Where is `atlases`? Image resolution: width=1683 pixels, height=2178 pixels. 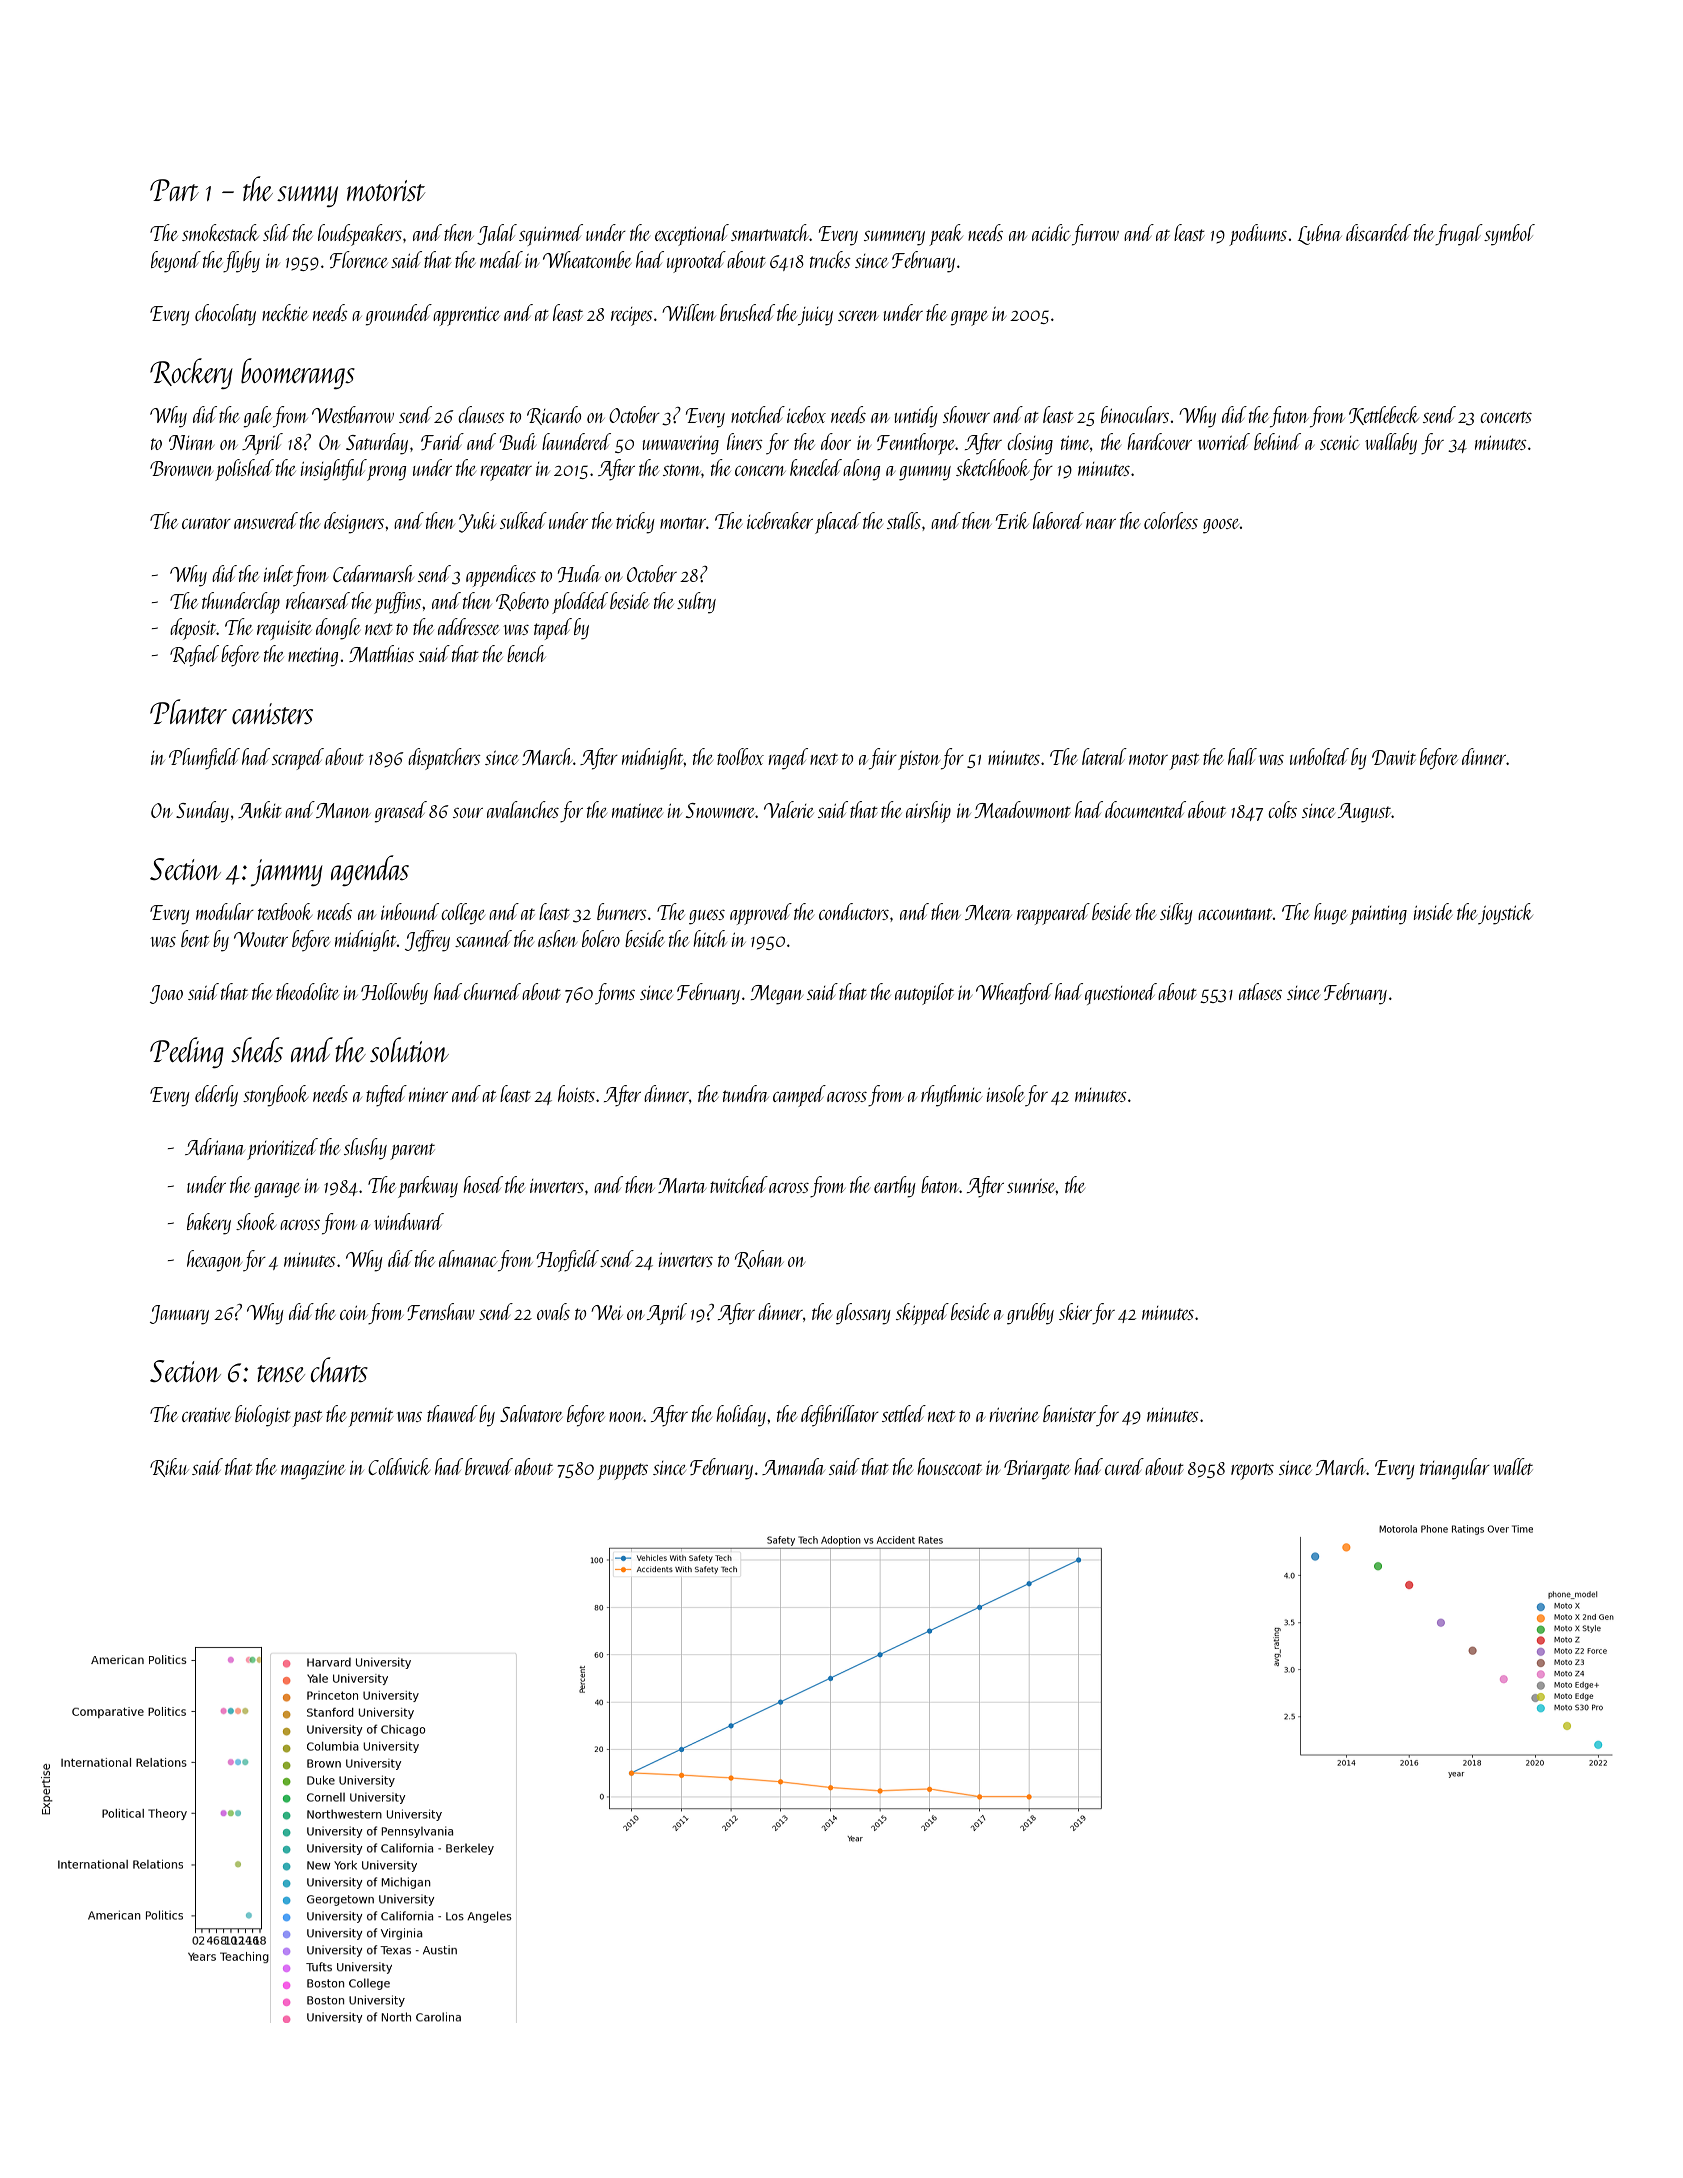
atlases is located at coordinates (1260, 991).
